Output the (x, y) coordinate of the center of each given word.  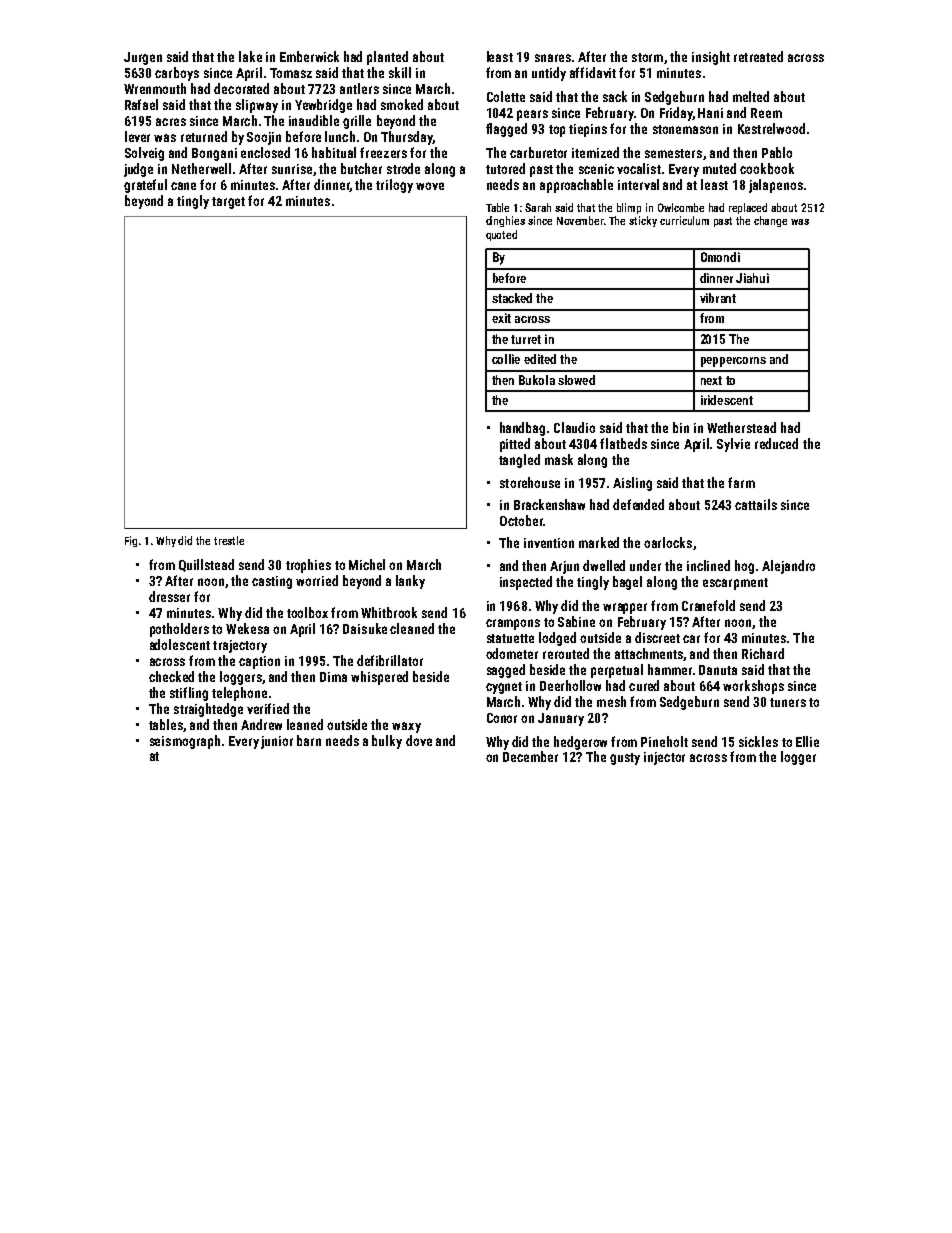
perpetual (617, 671)
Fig (131, 541)
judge (138, 170)
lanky (410, 582)
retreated (758, 56)
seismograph (185, 742)
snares (553, 58)
